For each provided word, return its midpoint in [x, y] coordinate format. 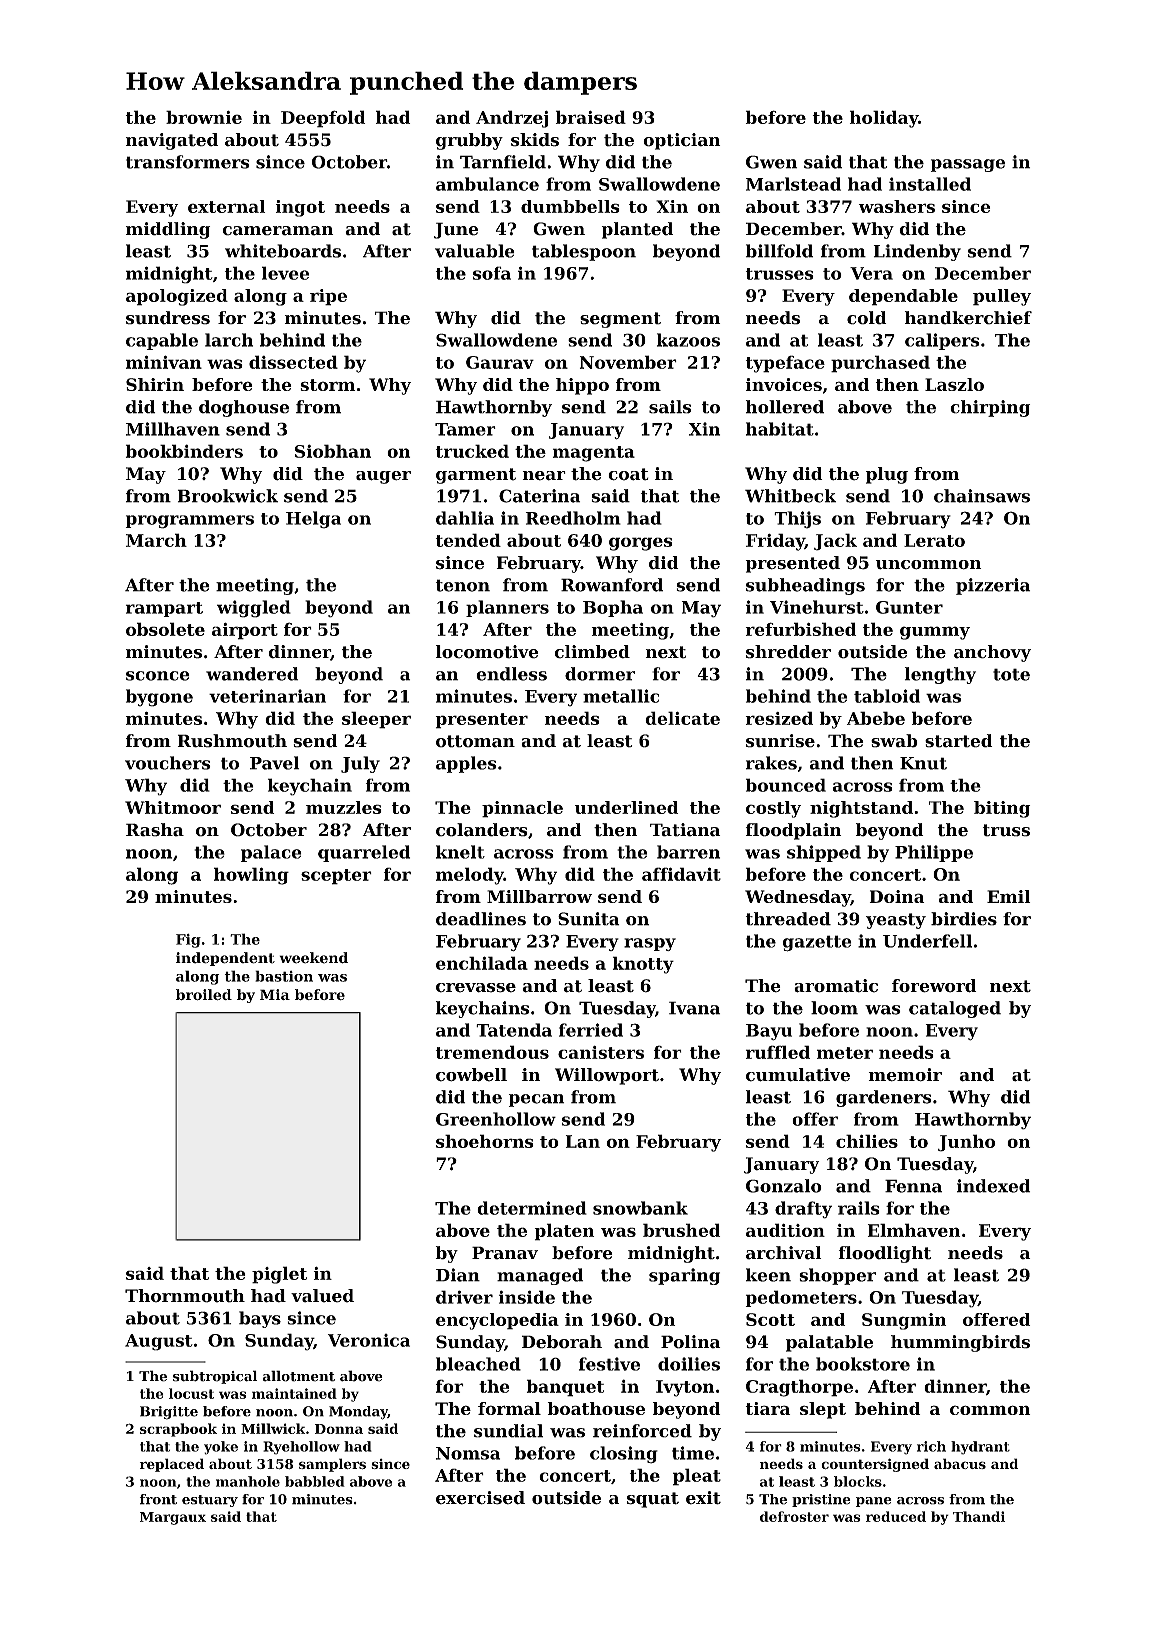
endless [511, 674]
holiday [884, 119]
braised [591, 117]
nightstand [861, 809]
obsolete [165, 629]
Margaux [173, 1518]
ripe [328, 297]
